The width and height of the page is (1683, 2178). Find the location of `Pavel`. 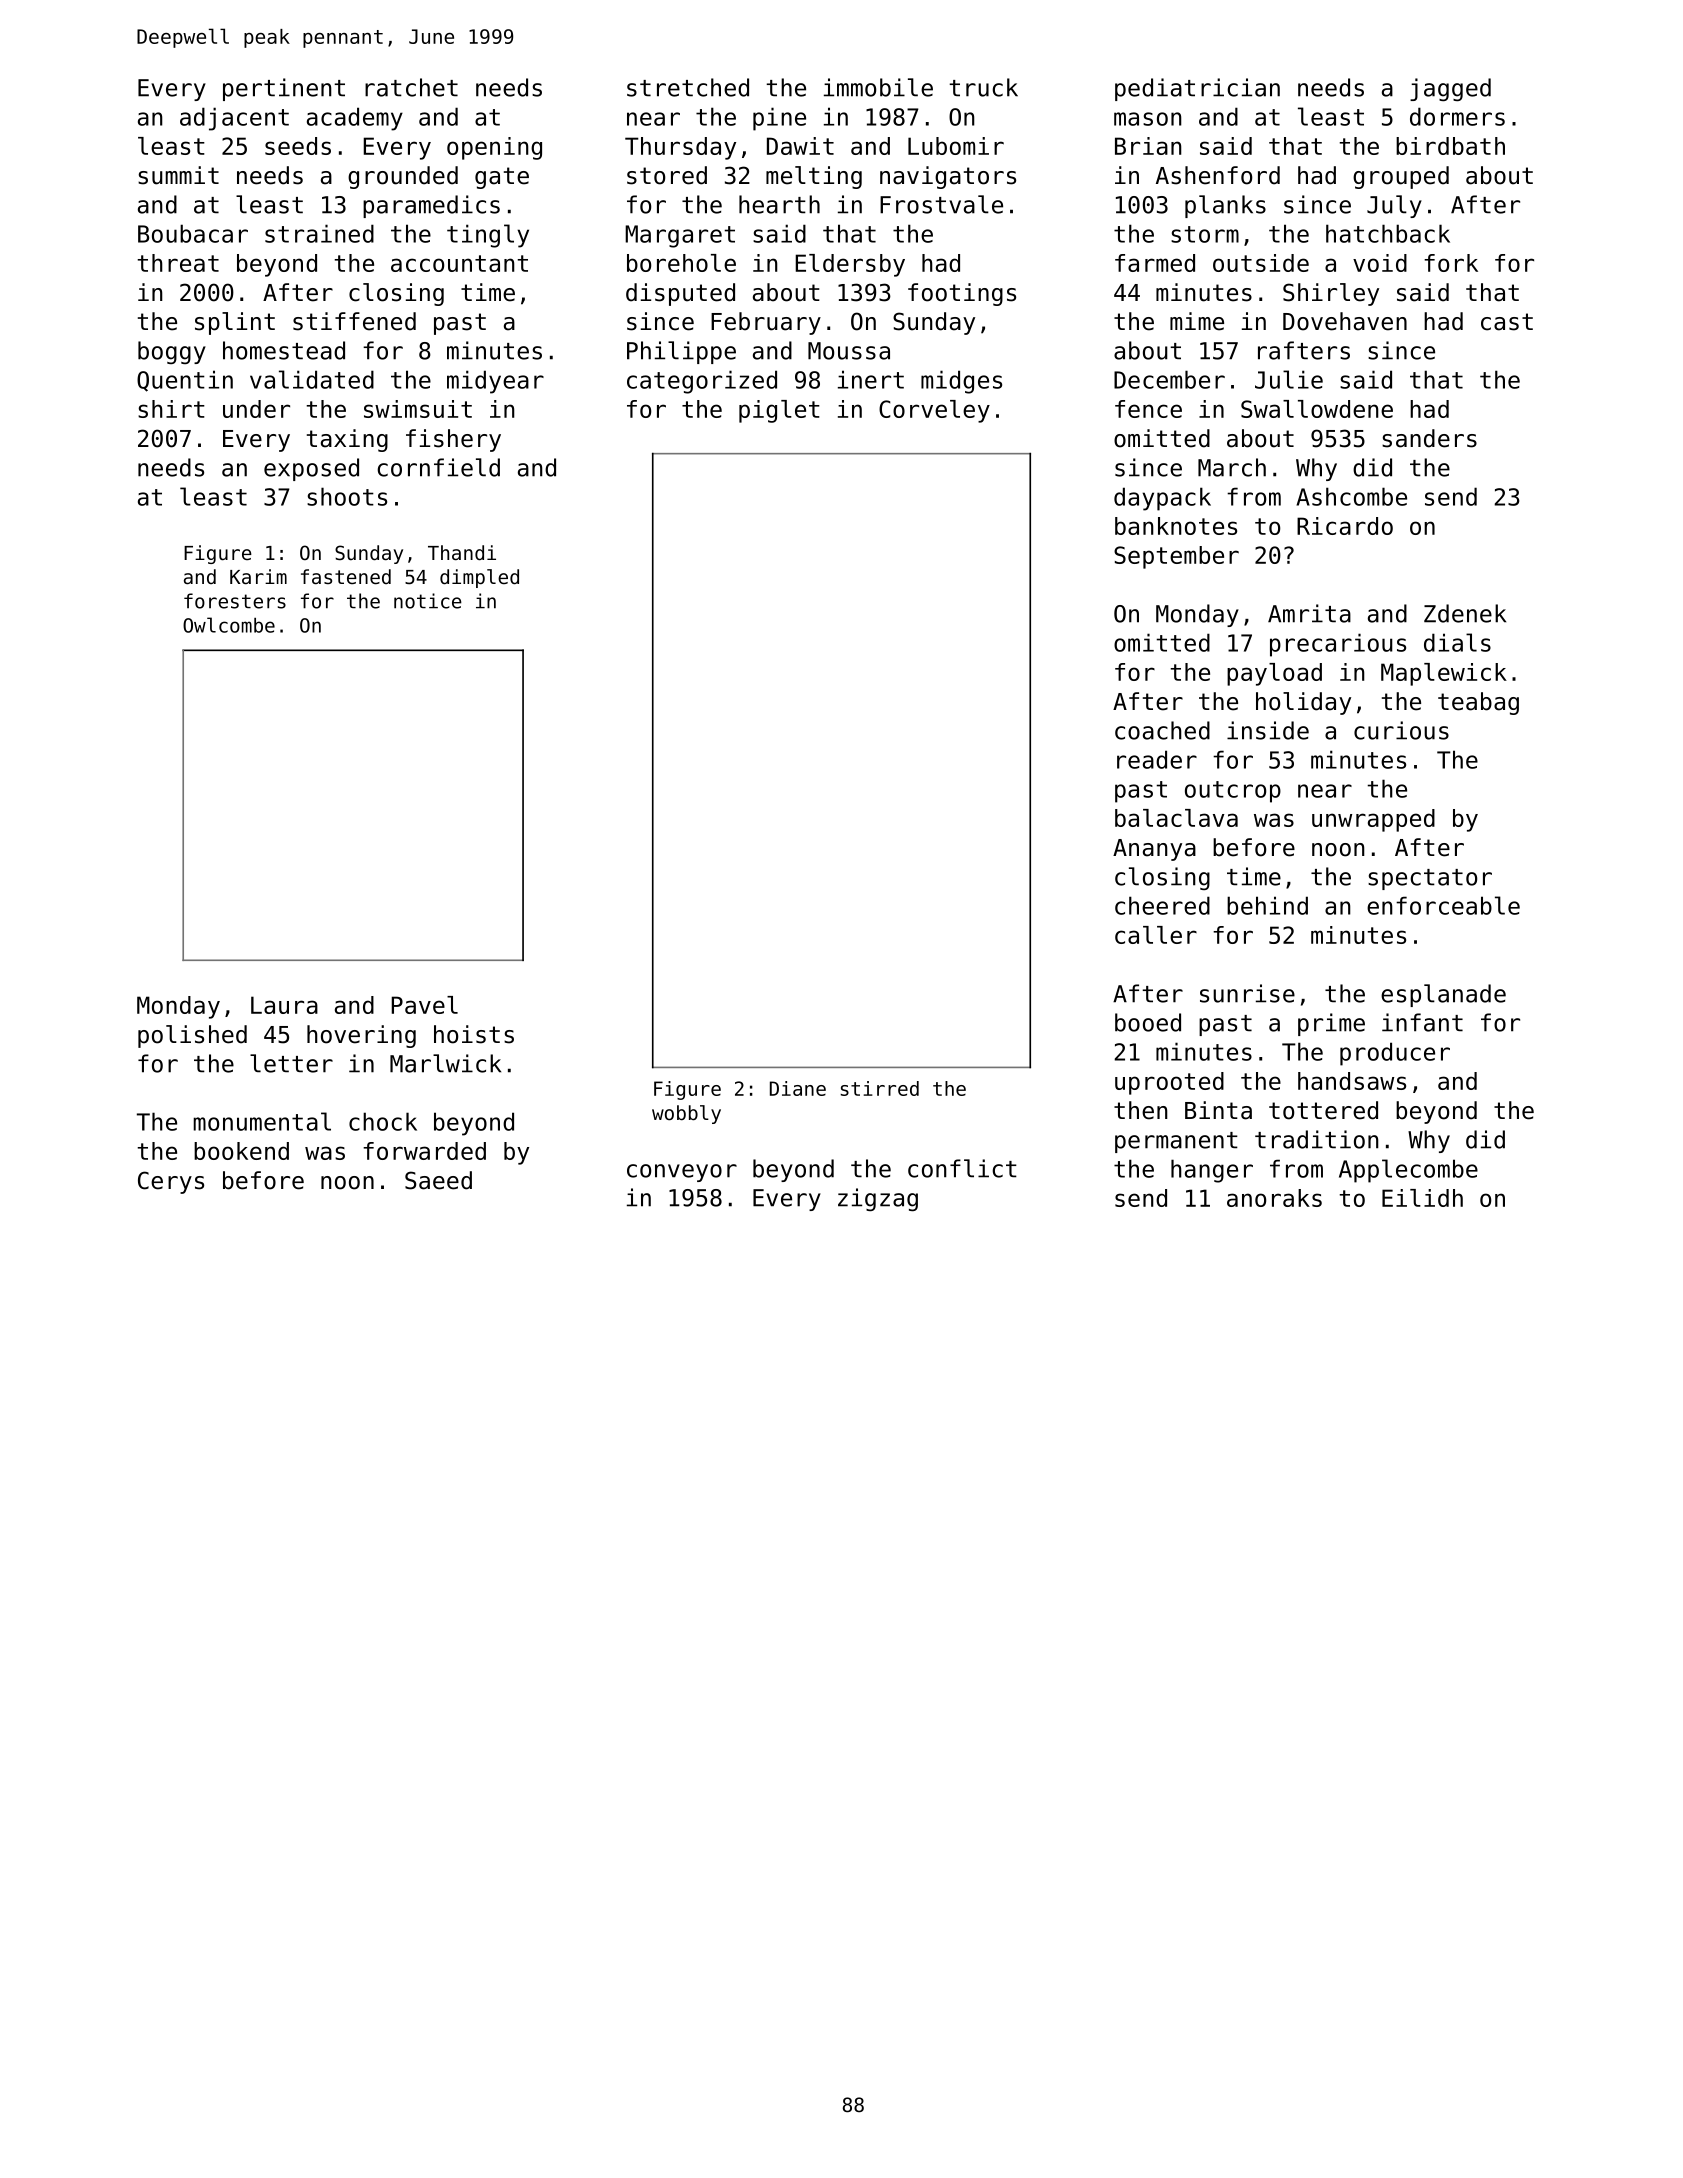

Pavel is located at coordinates (424, 1005).
